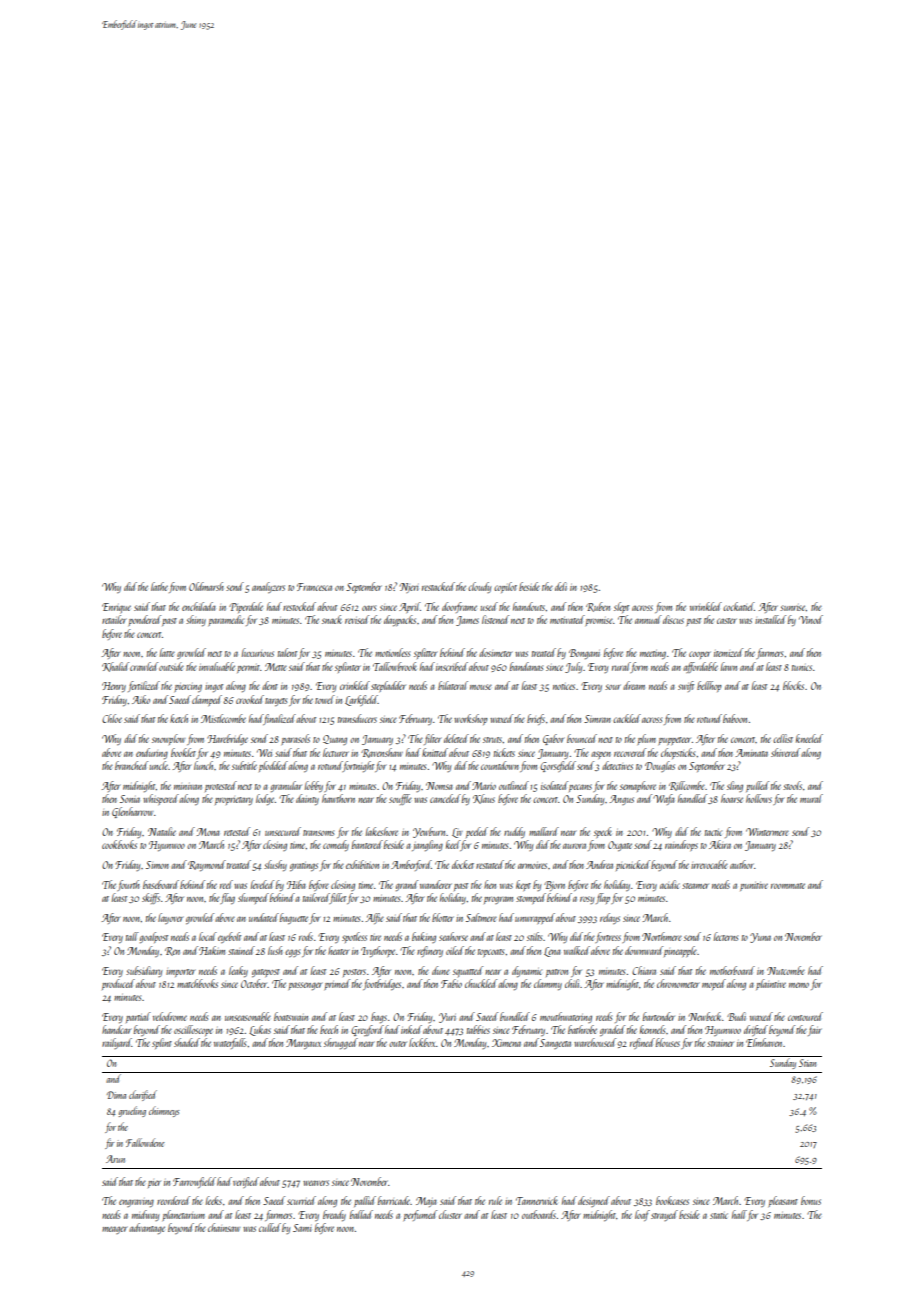  What do you see at coordinates (668, 1042) in the screenshot?
I see `blouses` at bounding box center [668, 1042].
